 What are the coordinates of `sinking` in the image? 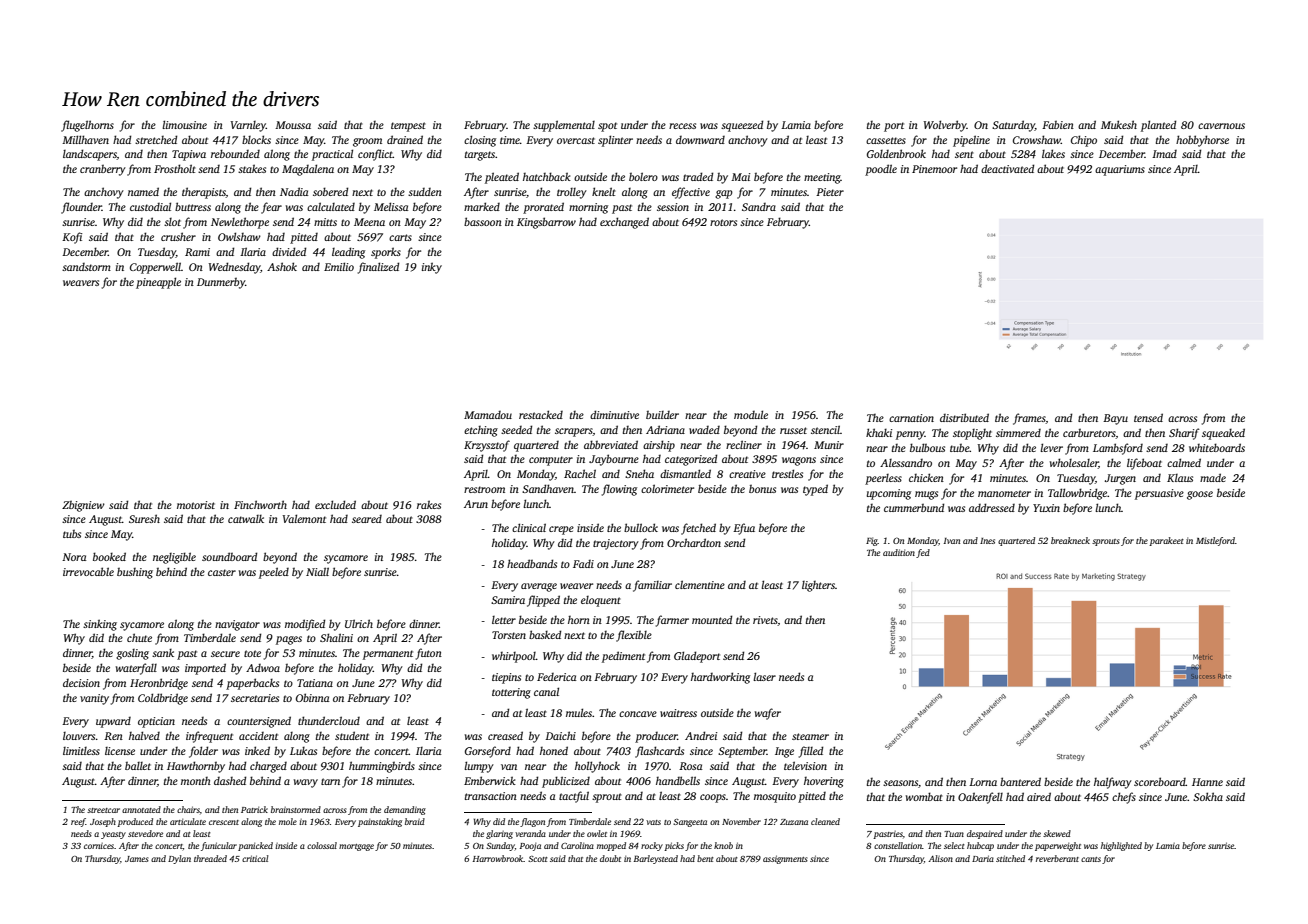 It's located at (100, 625).
